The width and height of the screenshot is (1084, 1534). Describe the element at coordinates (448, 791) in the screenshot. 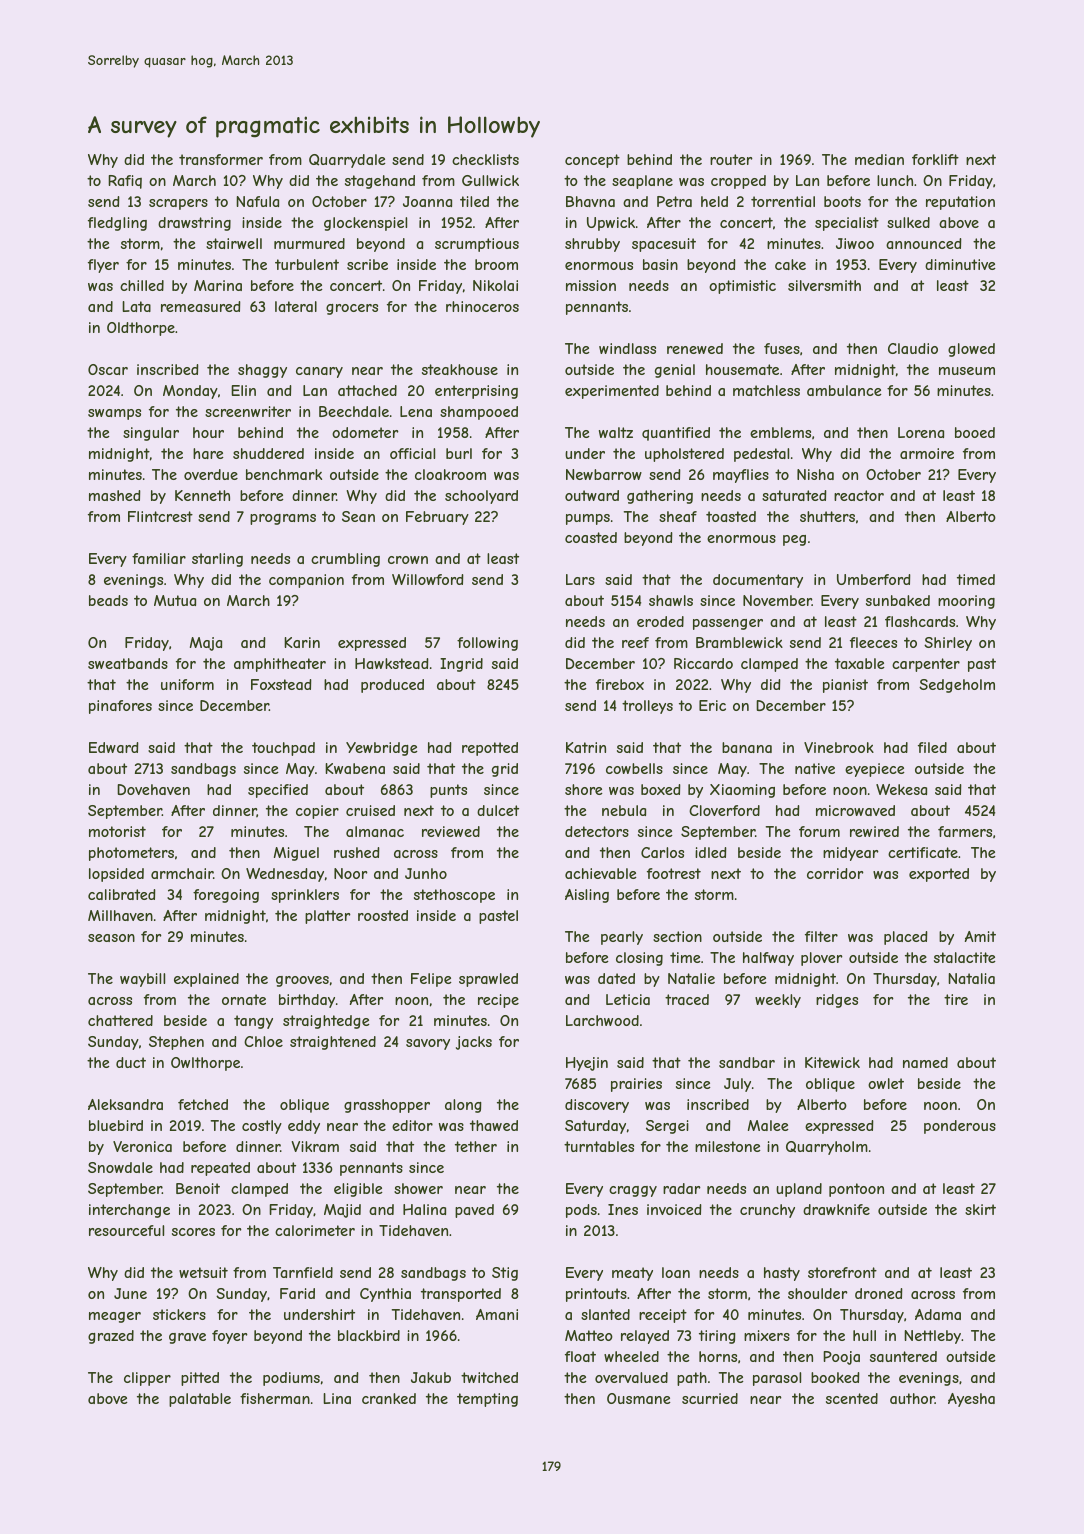

I see `punts` at that location.
